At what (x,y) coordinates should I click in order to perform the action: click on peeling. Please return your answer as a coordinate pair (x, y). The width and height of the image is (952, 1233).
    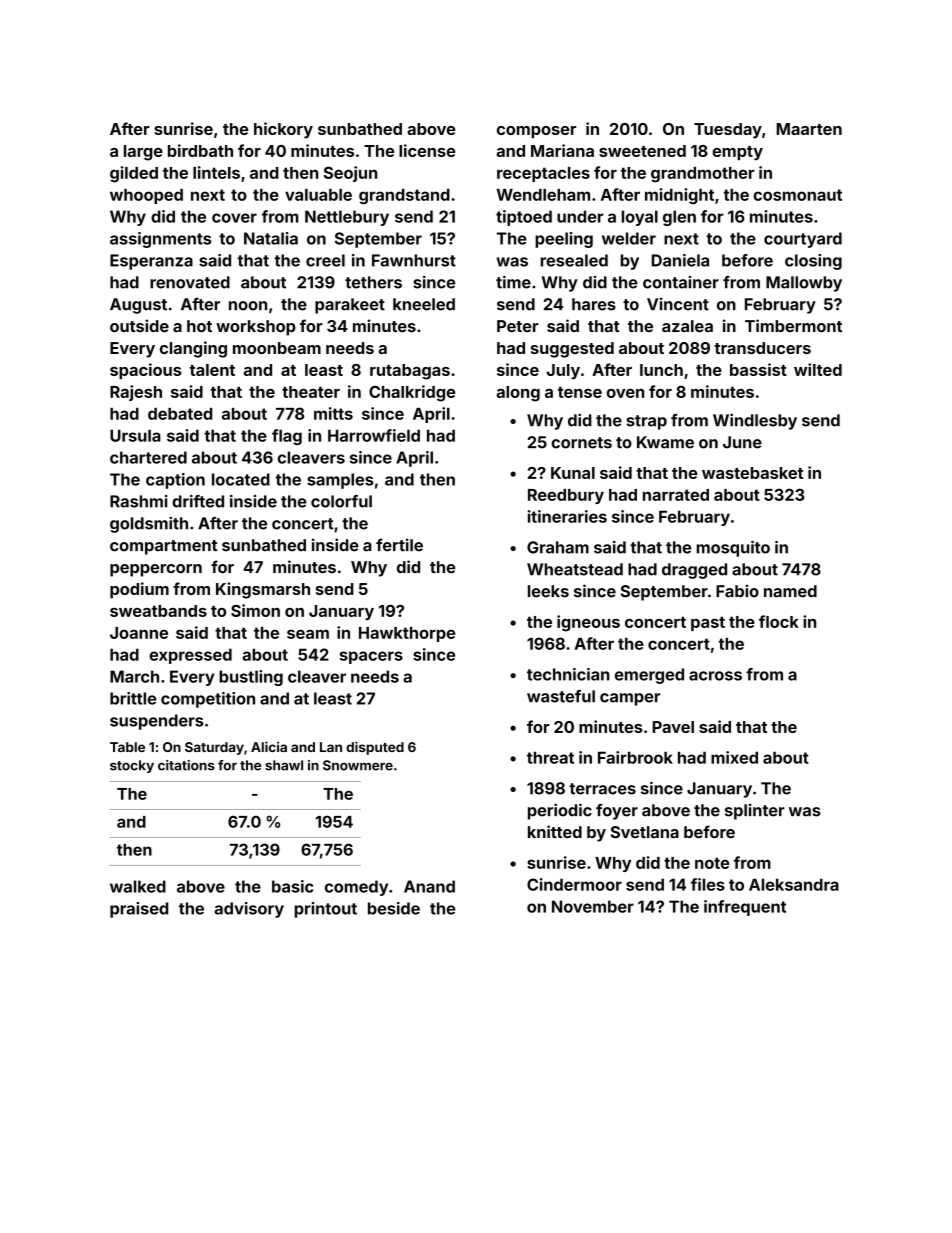
    Looking at the image, I should click on (564, 240).
